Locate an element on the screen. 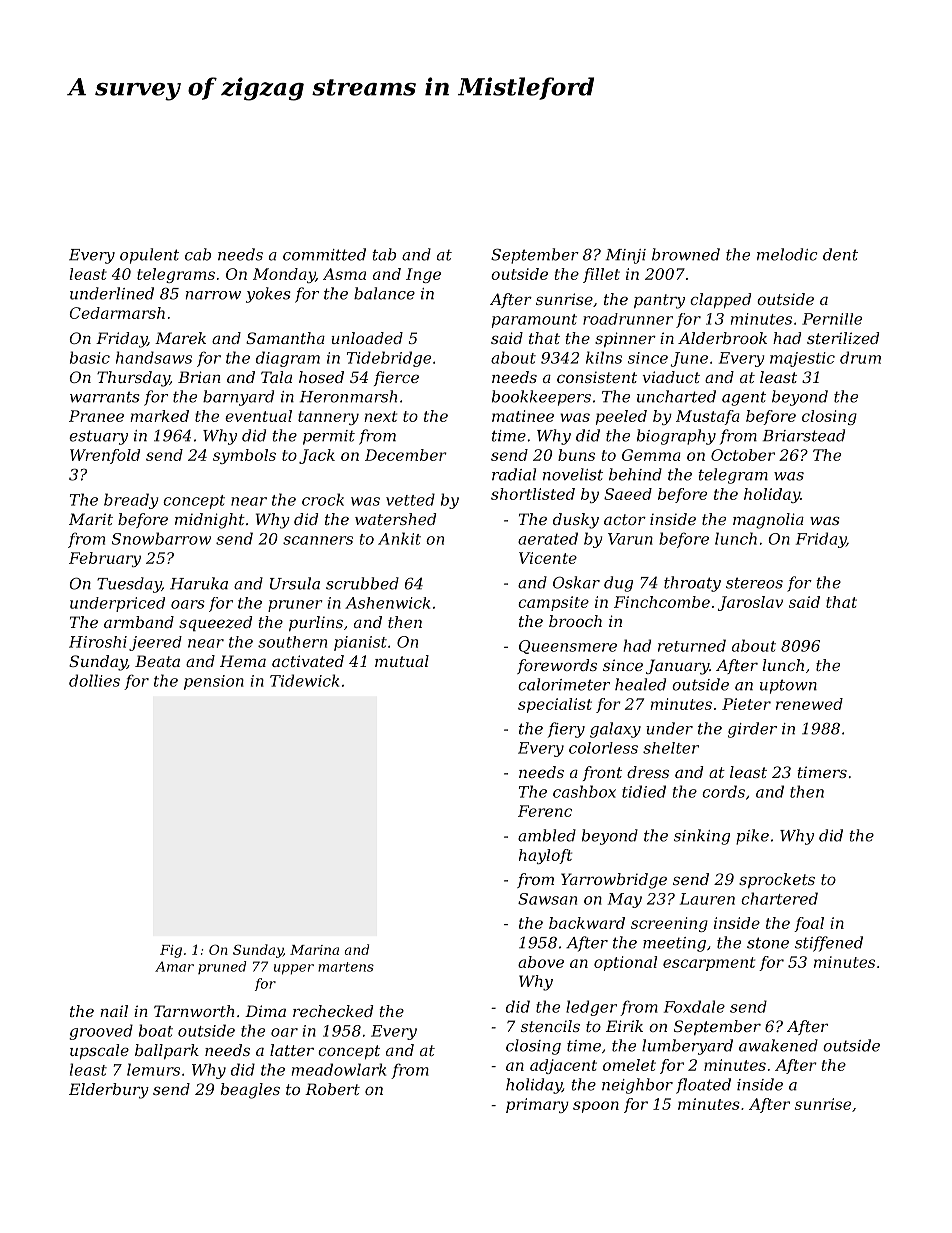 The image size is (952, 1233). floated is located at coordinates (703, 1086).
